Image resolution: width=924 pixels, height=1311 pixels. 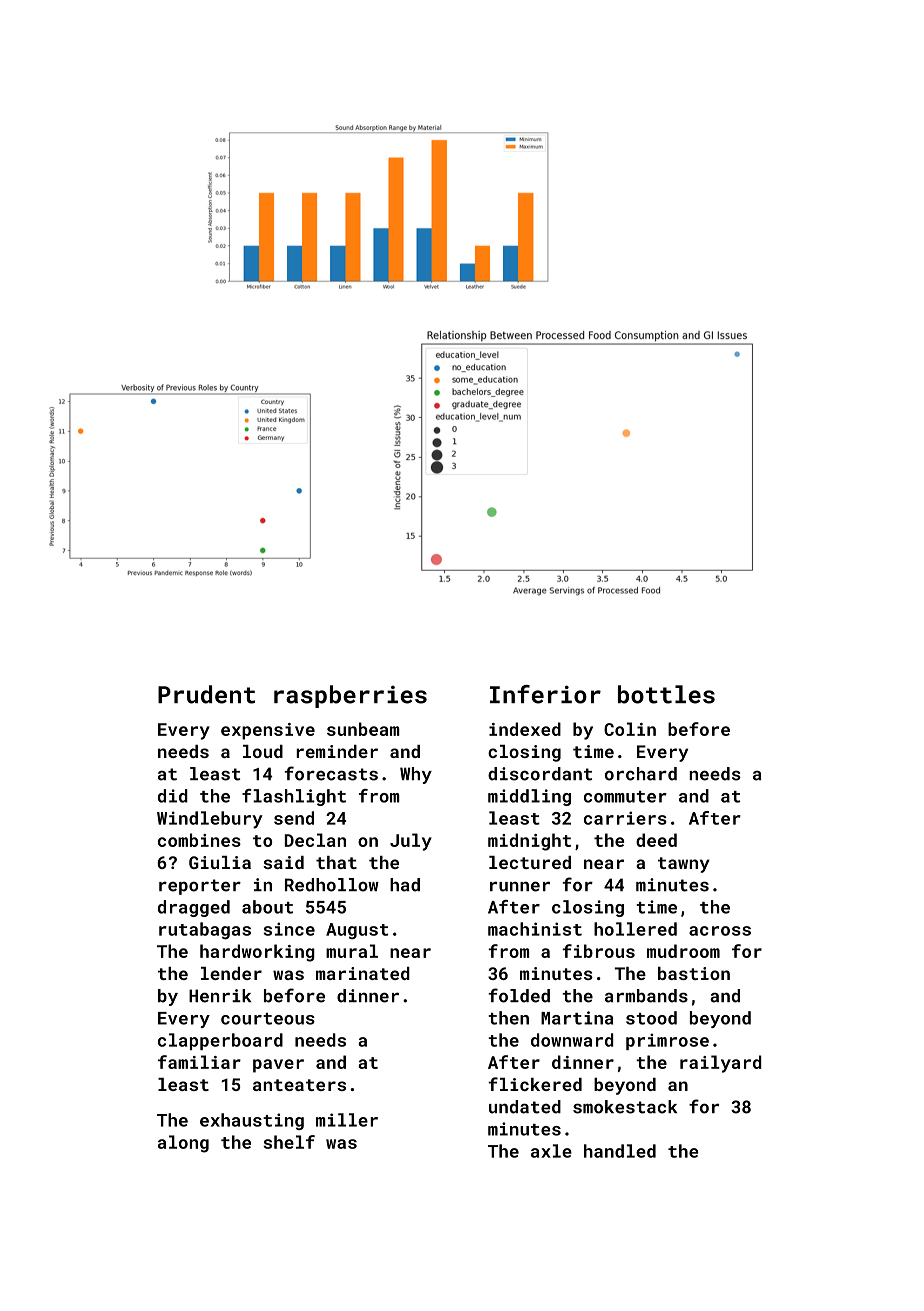 I want to click on railyard, so click(x=720, y=1064).
